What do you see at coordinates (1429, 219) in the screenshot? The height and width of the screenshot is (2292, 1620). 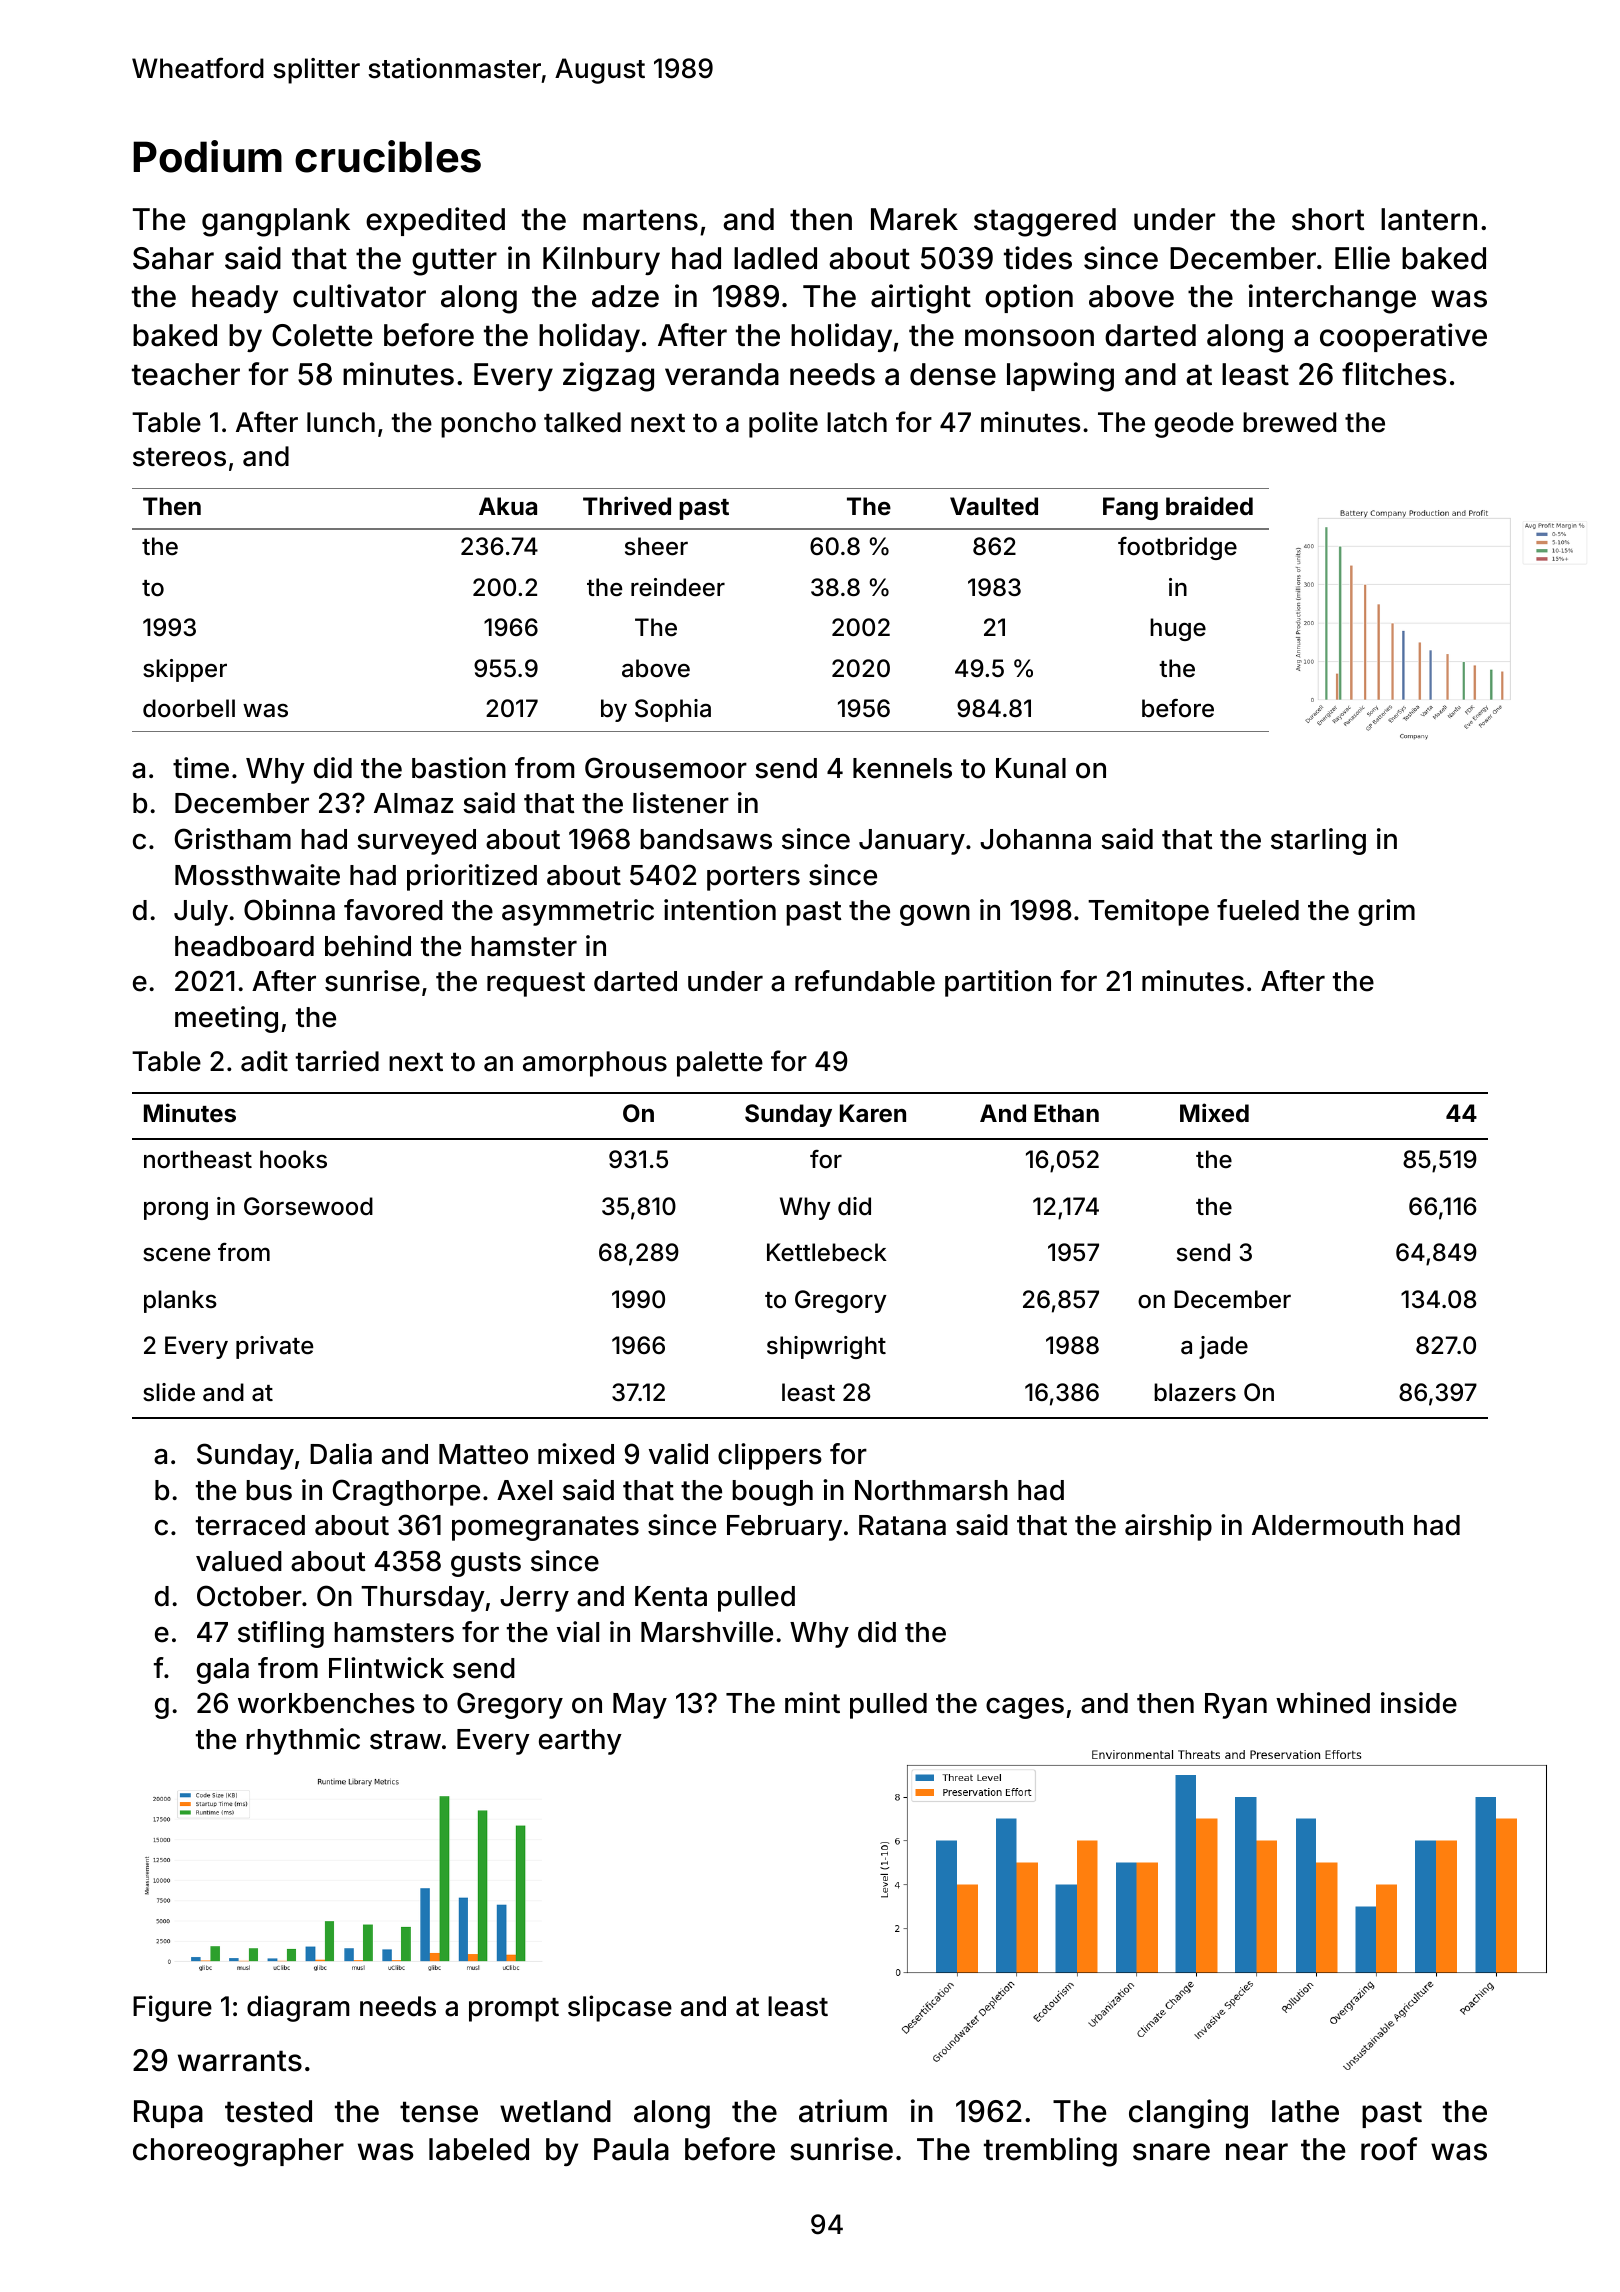 I see `lantern` at bounding box center [1429, 219].
